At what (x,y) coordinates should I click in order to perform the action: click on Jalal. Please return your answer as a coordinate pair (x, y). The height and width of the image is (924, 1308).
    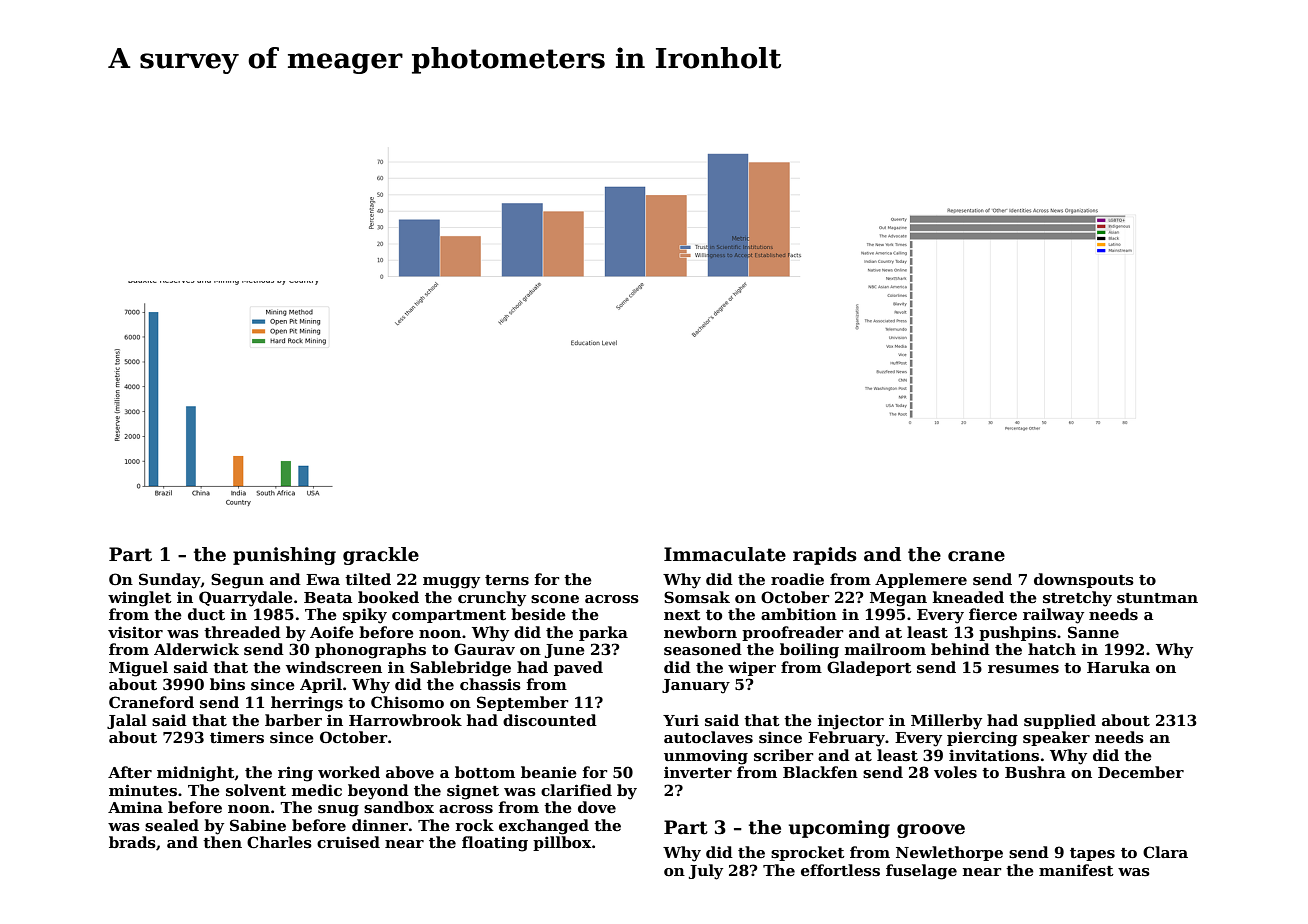
    Looking at the image, I should click on (127, 721).
